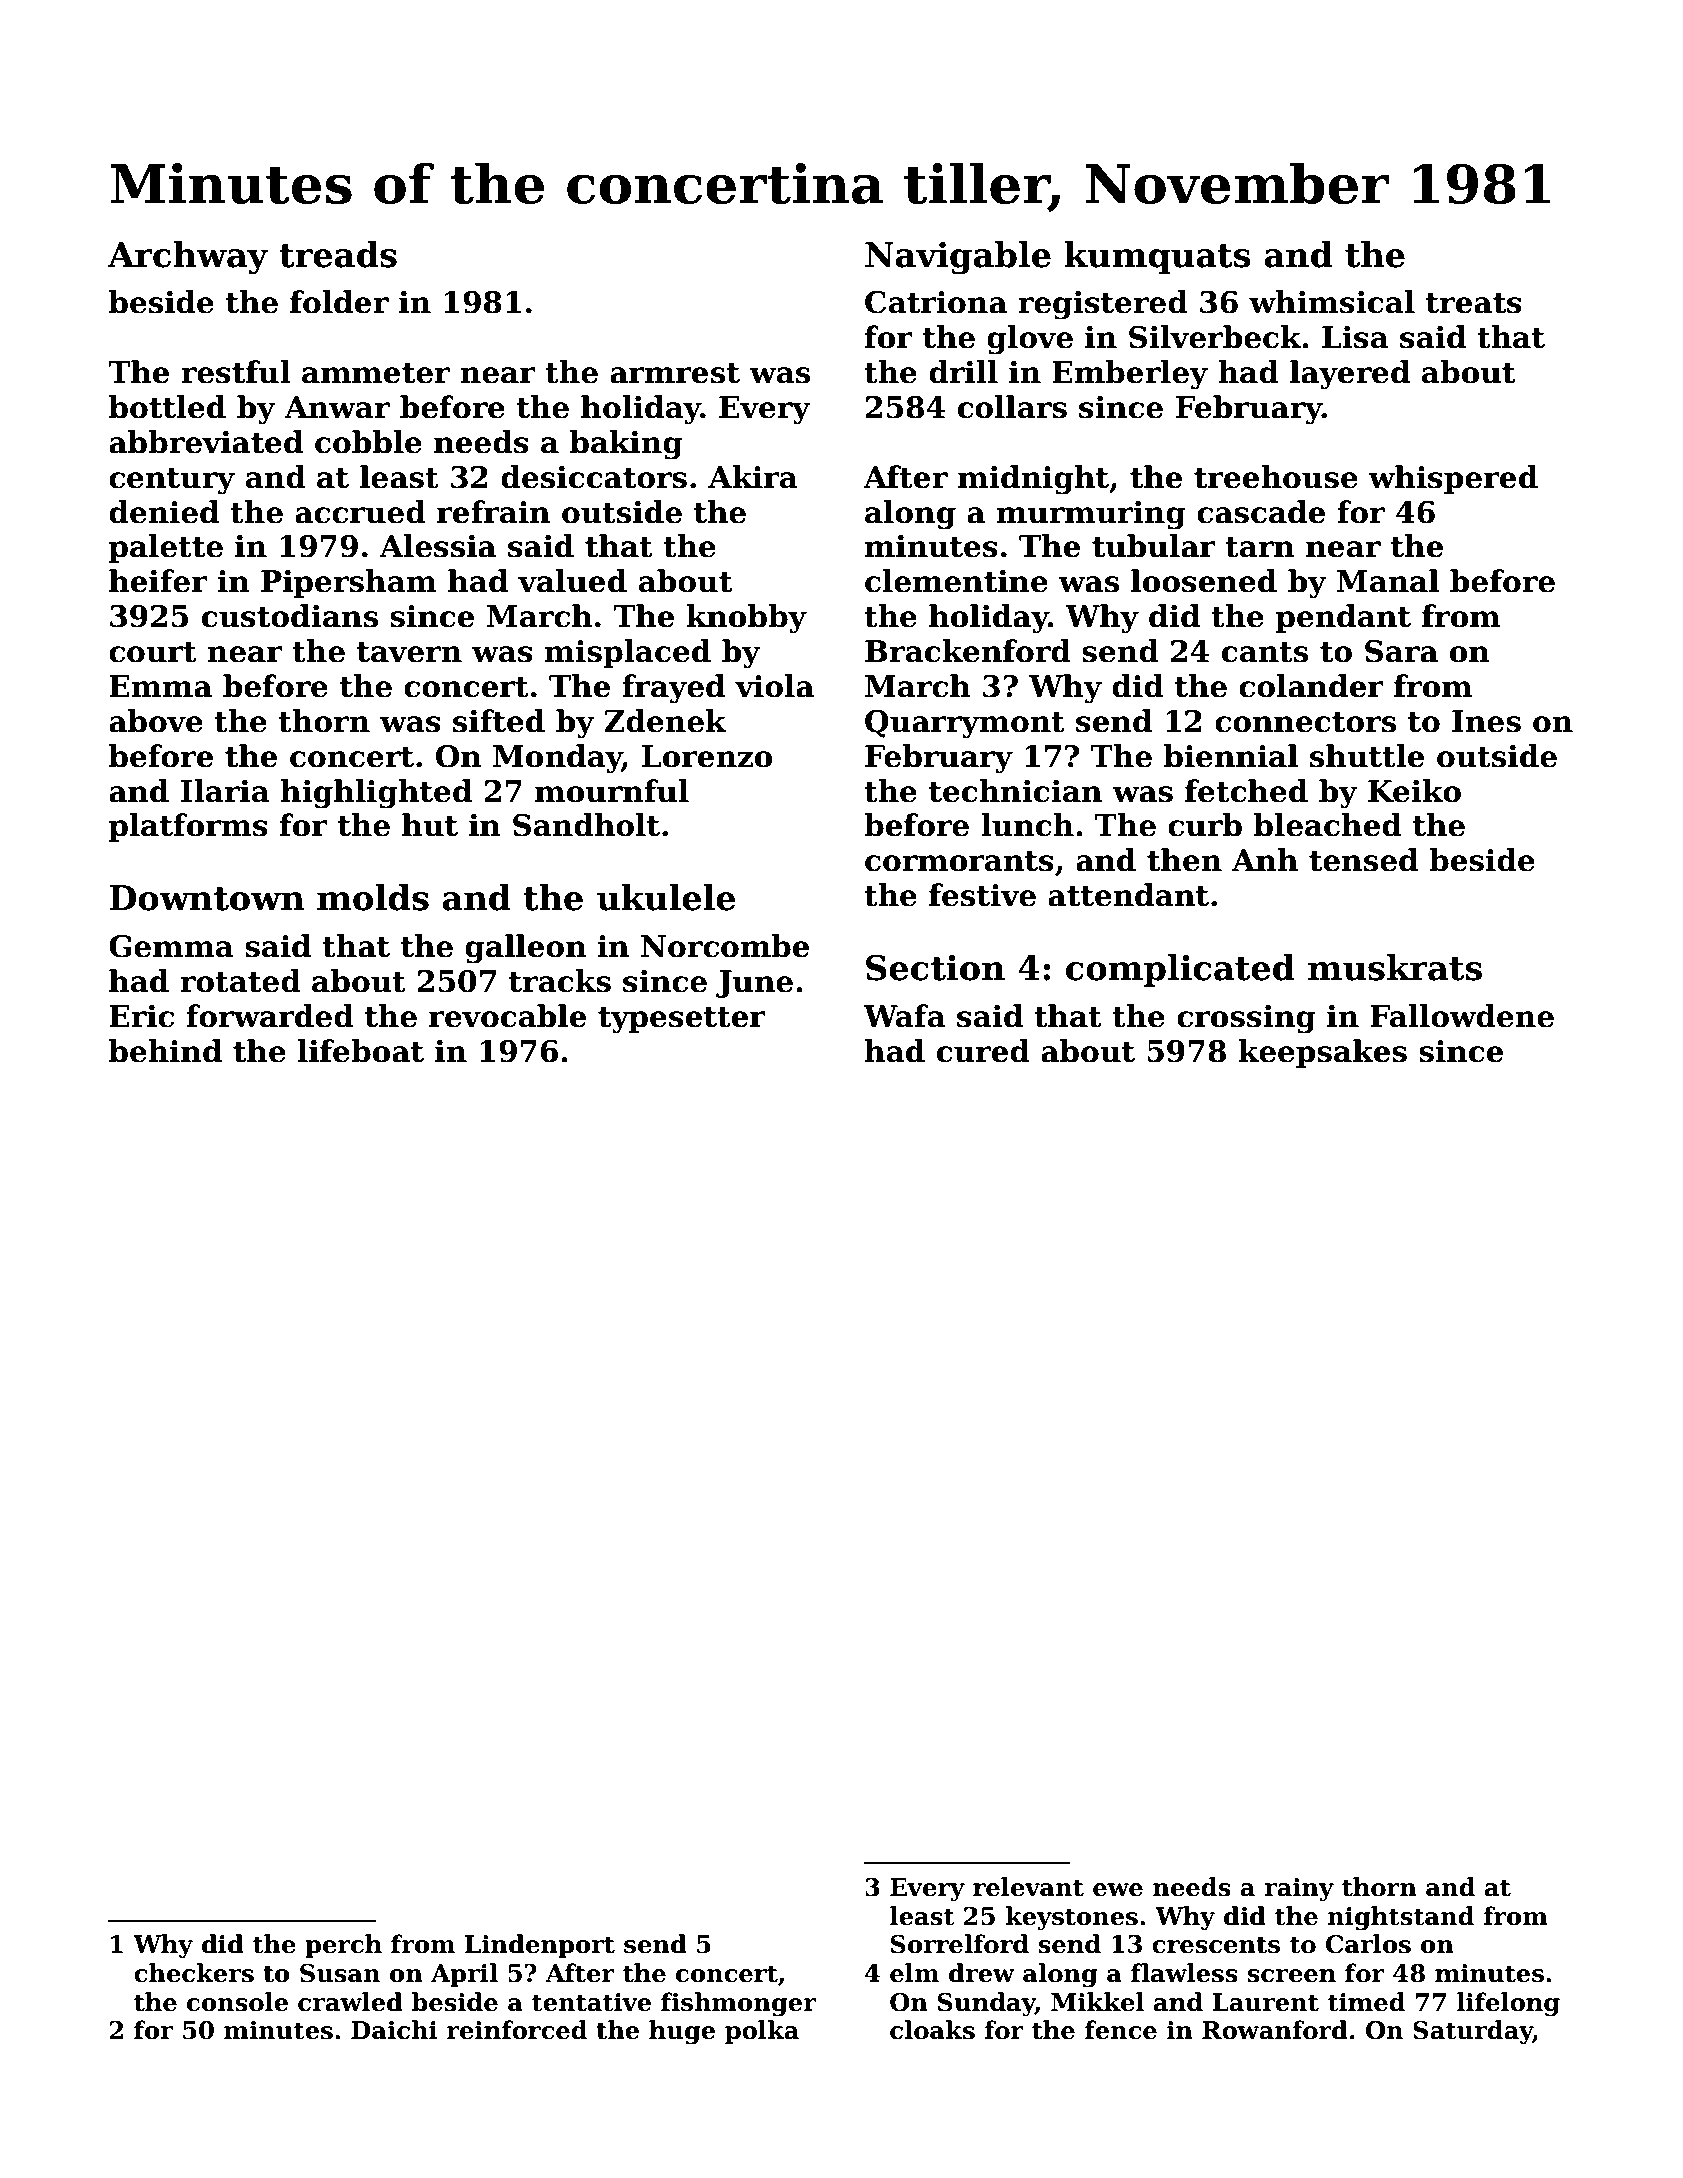  I want to click on Ines, so click(1486, 721).
